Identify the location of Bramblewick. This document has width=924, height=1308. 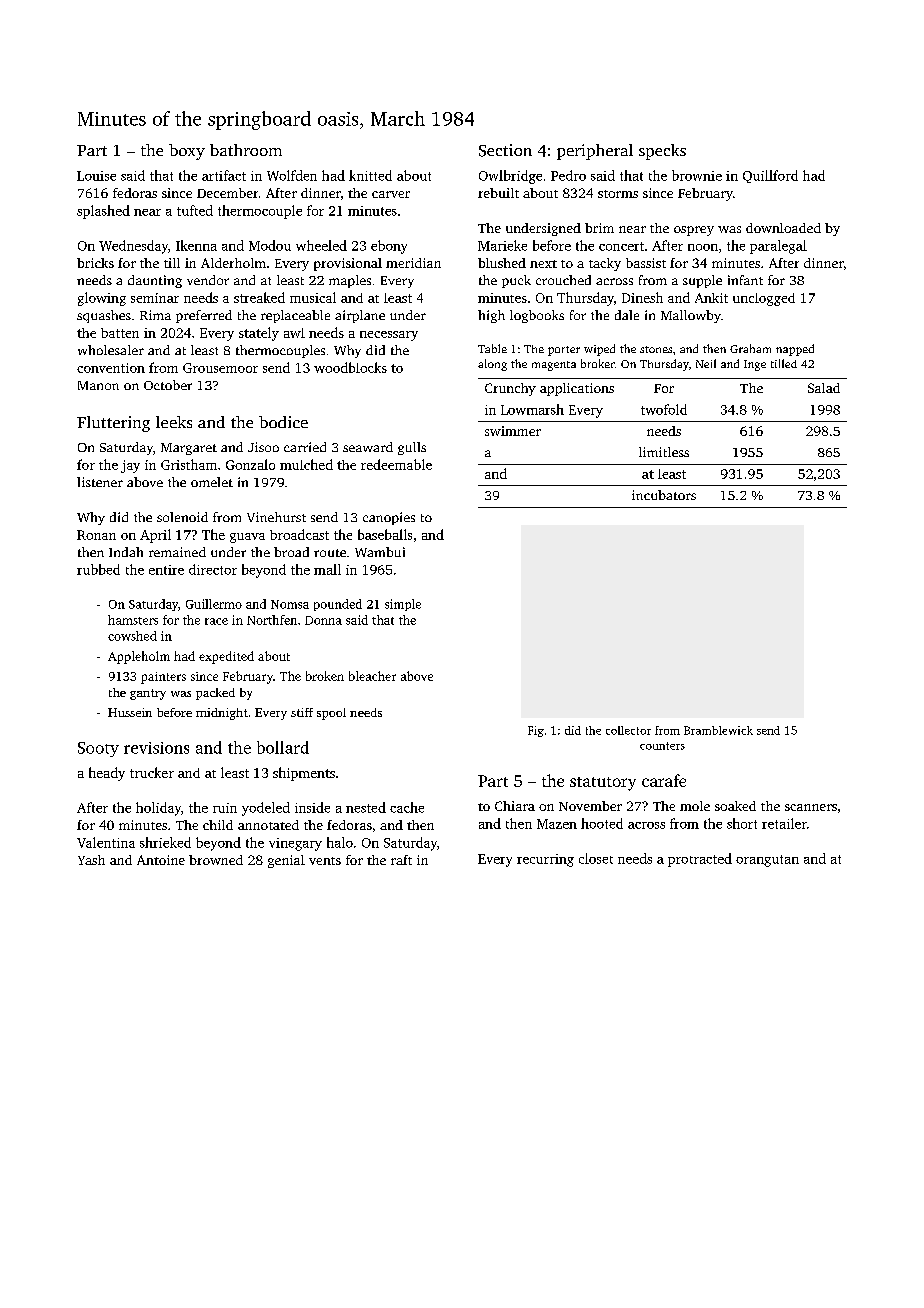
(718, 730).
